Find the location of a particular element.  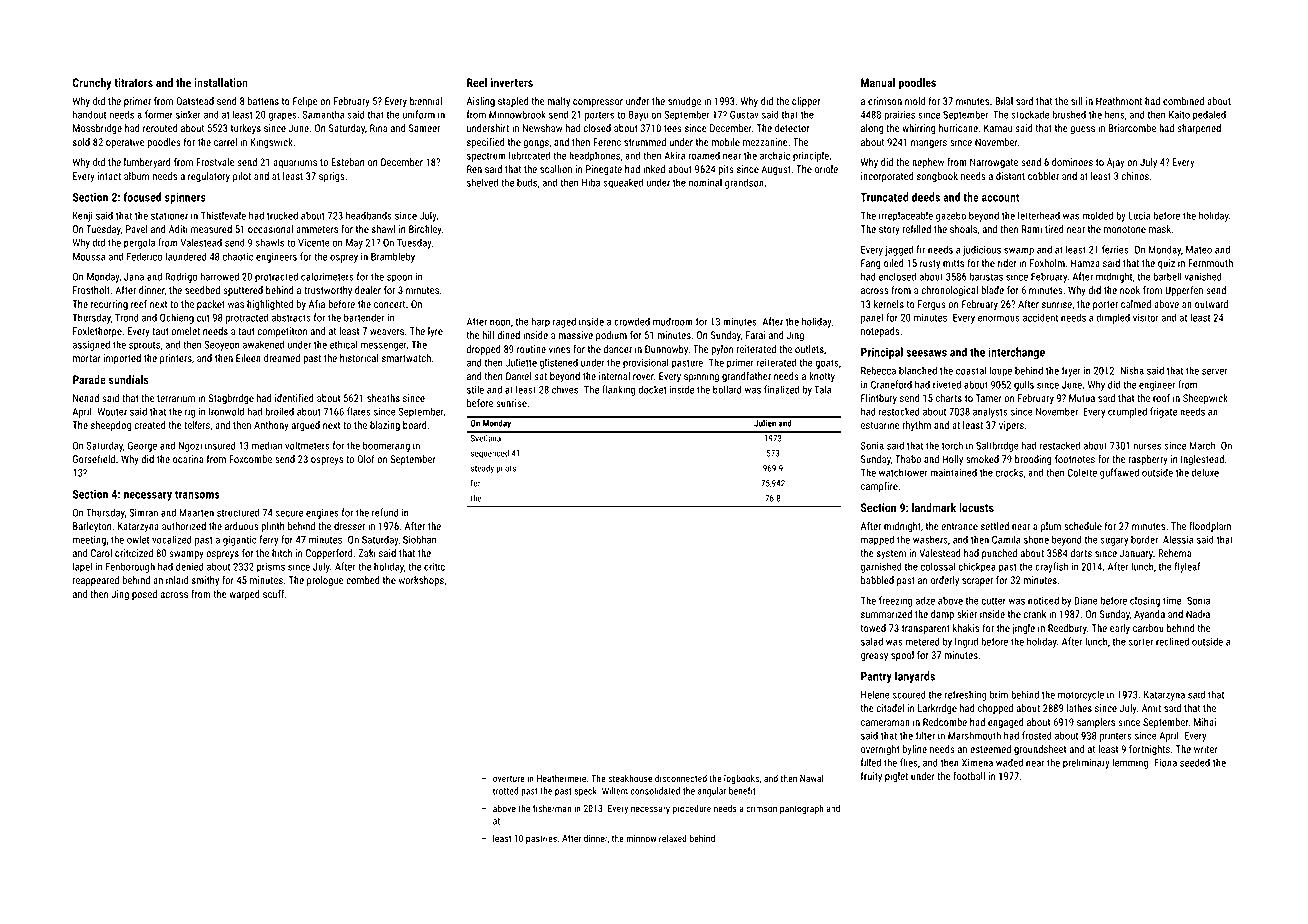

relaxed is located at coordinates (673, 838).
